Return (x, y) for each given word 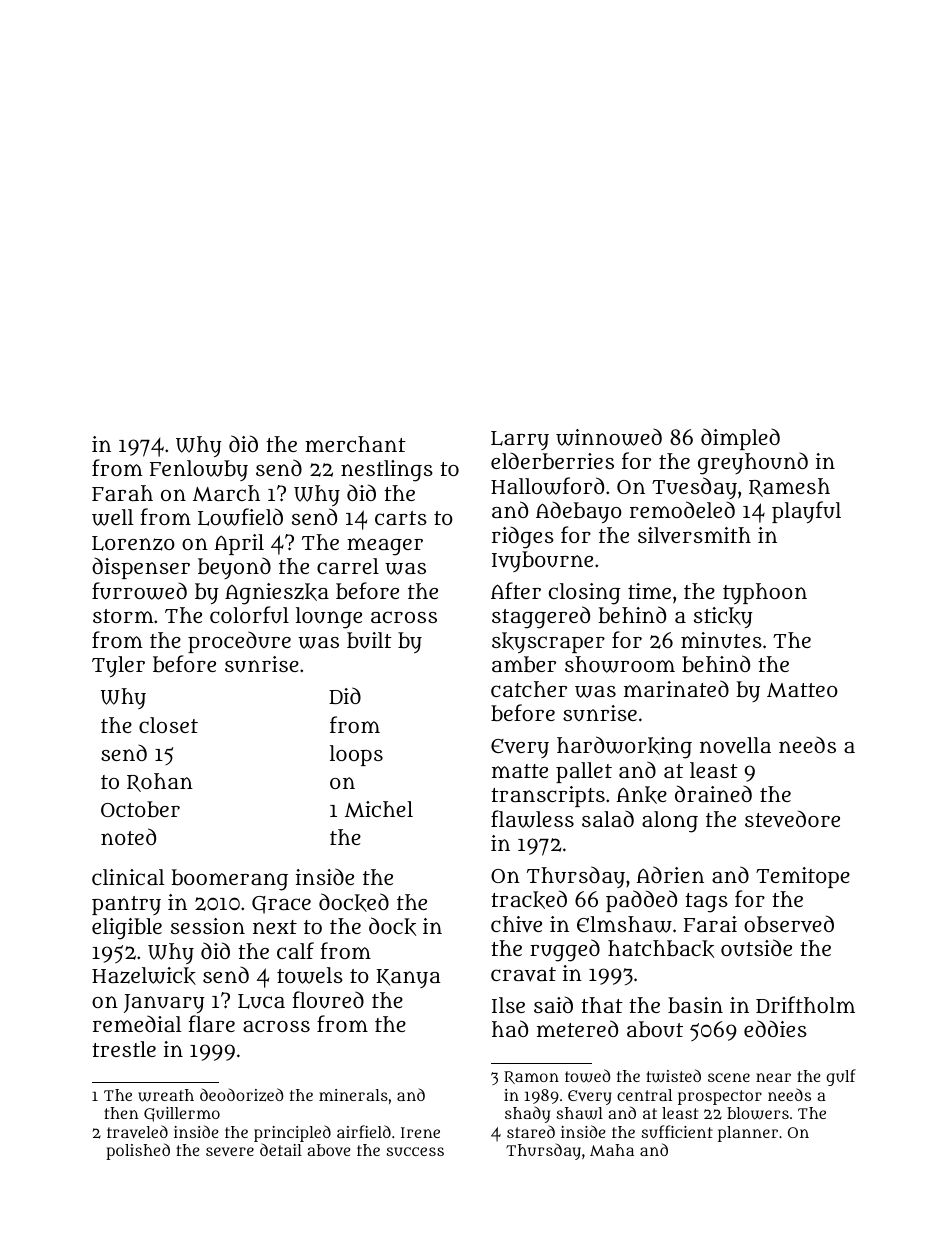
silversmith (694, 535)
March (226, 493)
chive (516, 924)
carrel (348, 566)
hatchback (661, 949)
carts (401, 518)
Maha (612, 1150)
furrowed (139, 591)
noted (128, 836)
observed (789, 924)
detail (281, 1149)
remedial (137, 1023)
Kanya (408, 978)
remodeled (682, 509)
